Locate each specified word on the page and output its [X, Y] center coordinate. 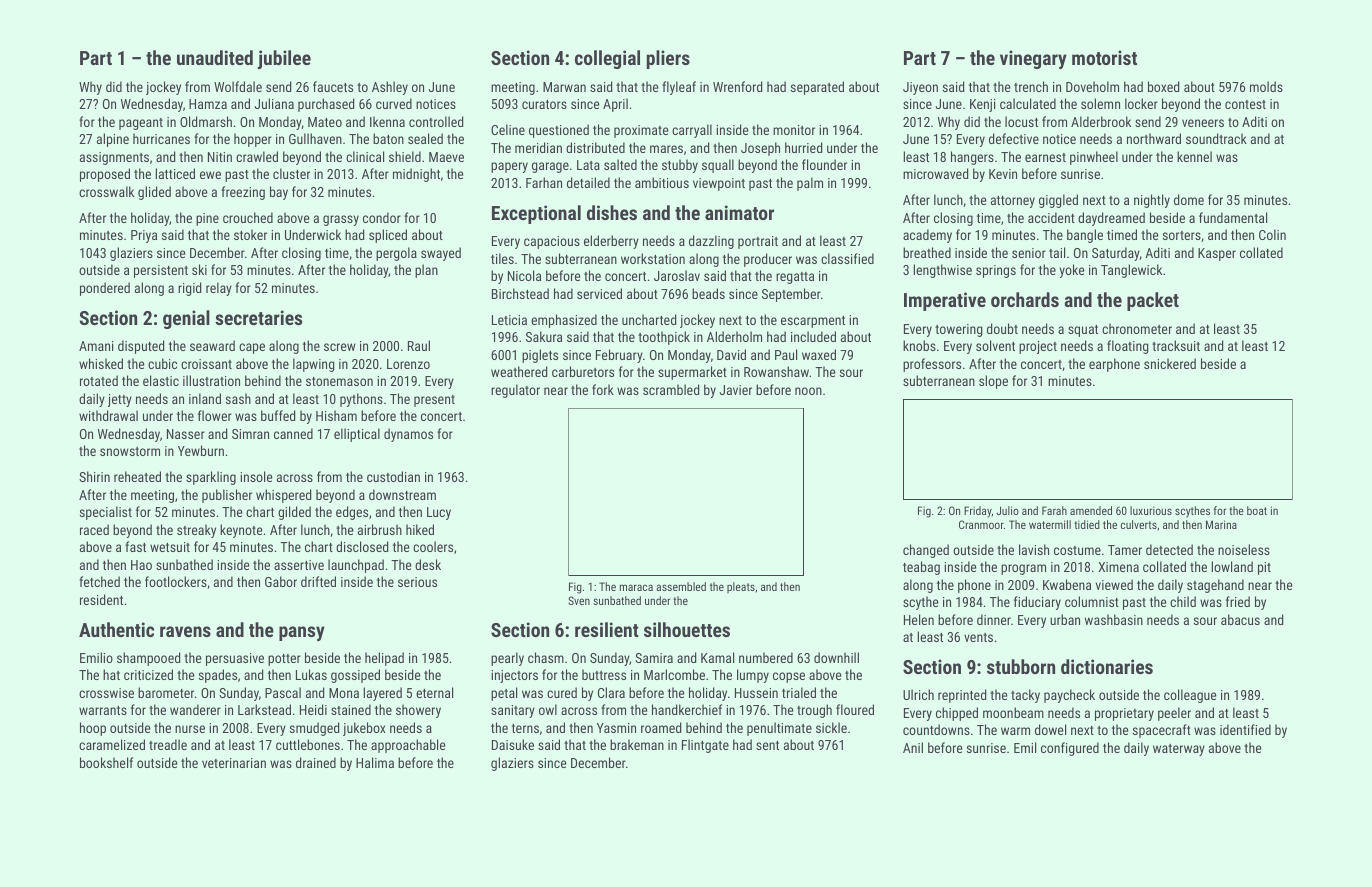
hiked [420, 529]
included [813, 336]
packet [1153, 301]
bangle [1085, 236]
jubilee [284, 59]
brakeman [637, 744]
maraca [636, 587]
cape [252, 348]
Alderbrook [1101, 121]
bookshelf [106, 762]
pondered [105, 289]
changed [926, 551]
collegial [607, 59]
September [791, 295]
